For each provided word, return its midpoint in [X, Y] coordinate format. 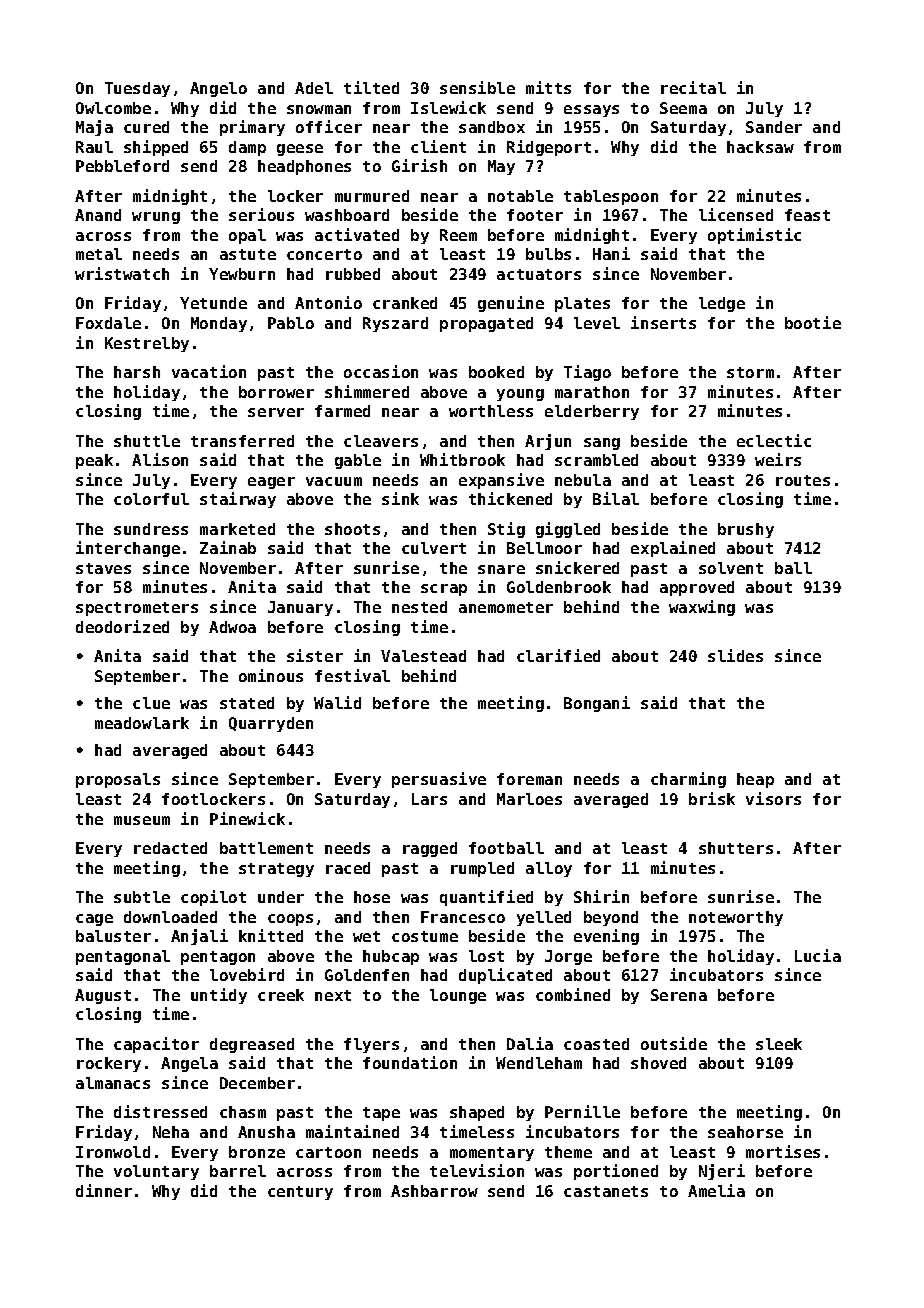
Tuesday [137, 89]
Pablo [291, 323]
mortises [783, 1151]
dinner [104, 1190]
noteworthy [736, 918]
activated [357, 234]
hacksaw [760, 147]
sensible [477, 87]
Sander [774, 127]
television [477, 1170]
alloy [549, 869]
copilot [213, 898]
